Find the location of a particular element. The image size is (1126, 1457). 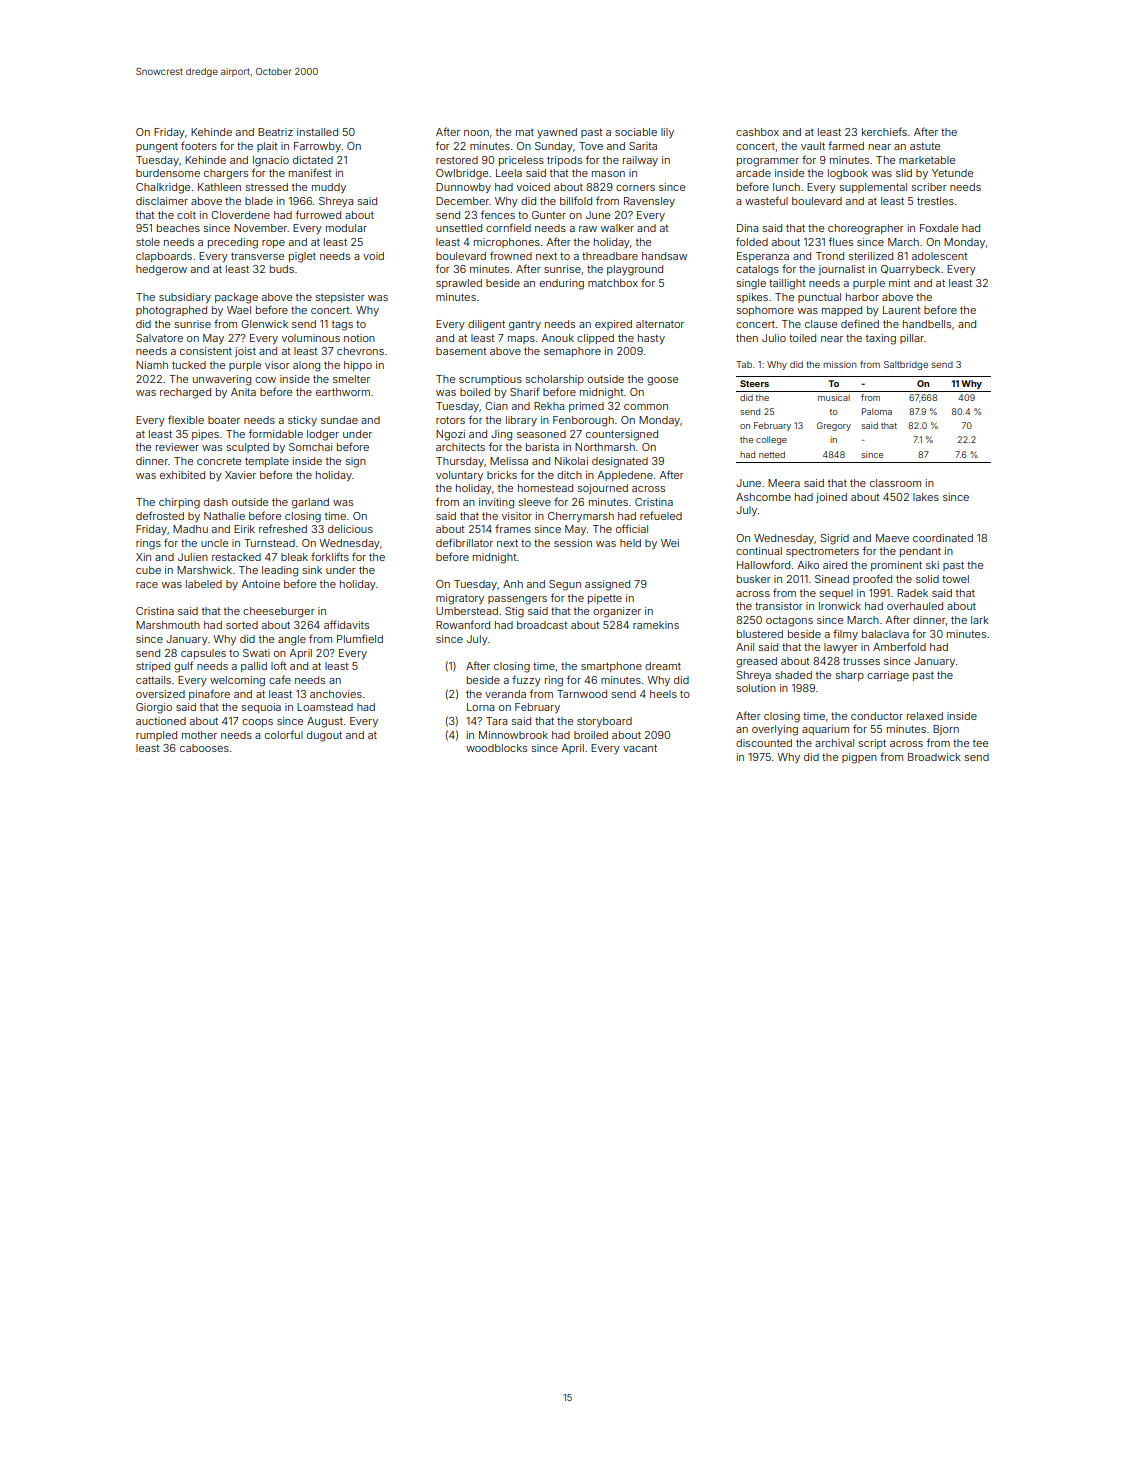

pinafore is located at coordinates (209, 694).
